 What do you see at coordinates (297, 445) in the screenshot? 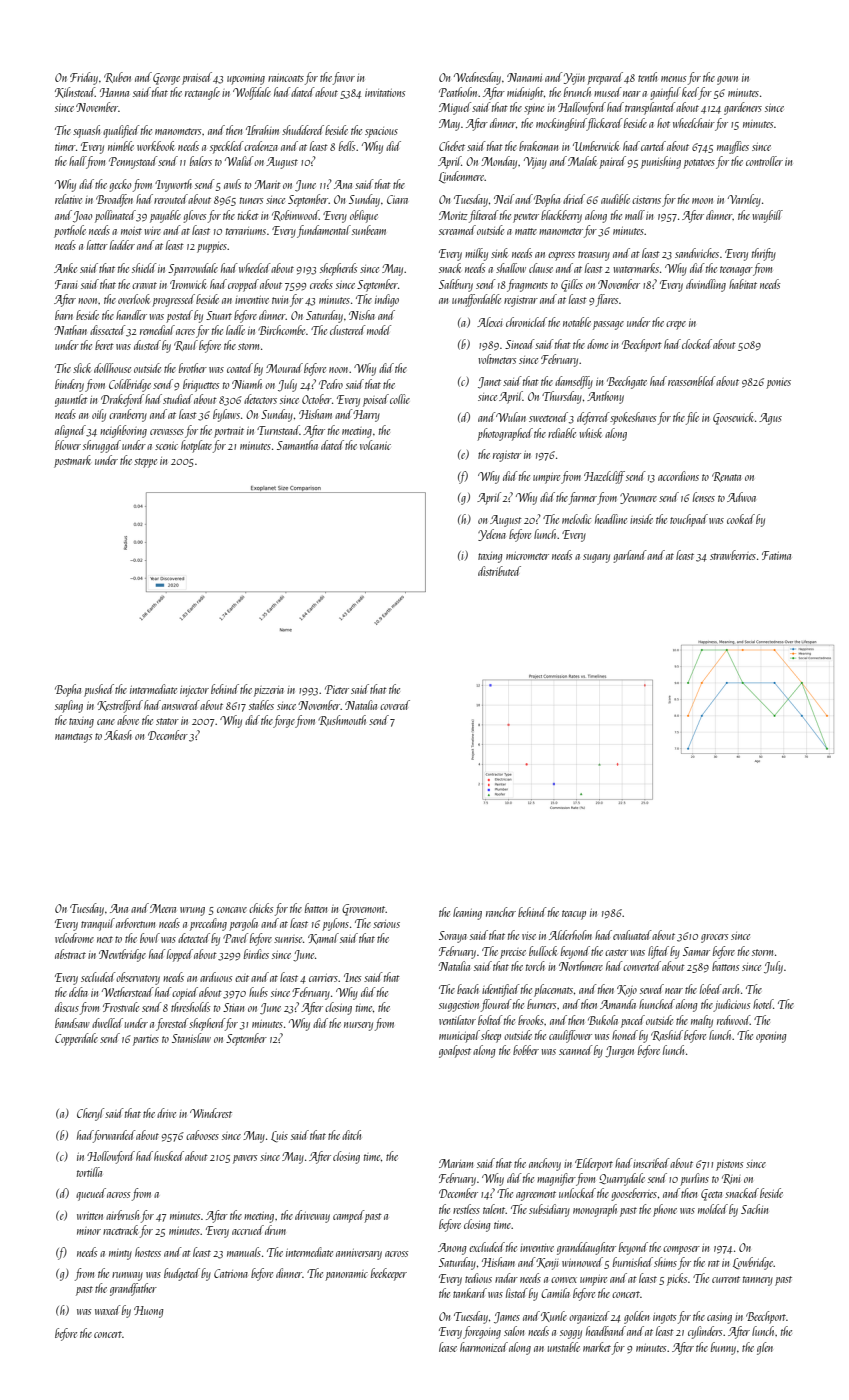
I see `Samantha` at bounding box center [297, 445].
